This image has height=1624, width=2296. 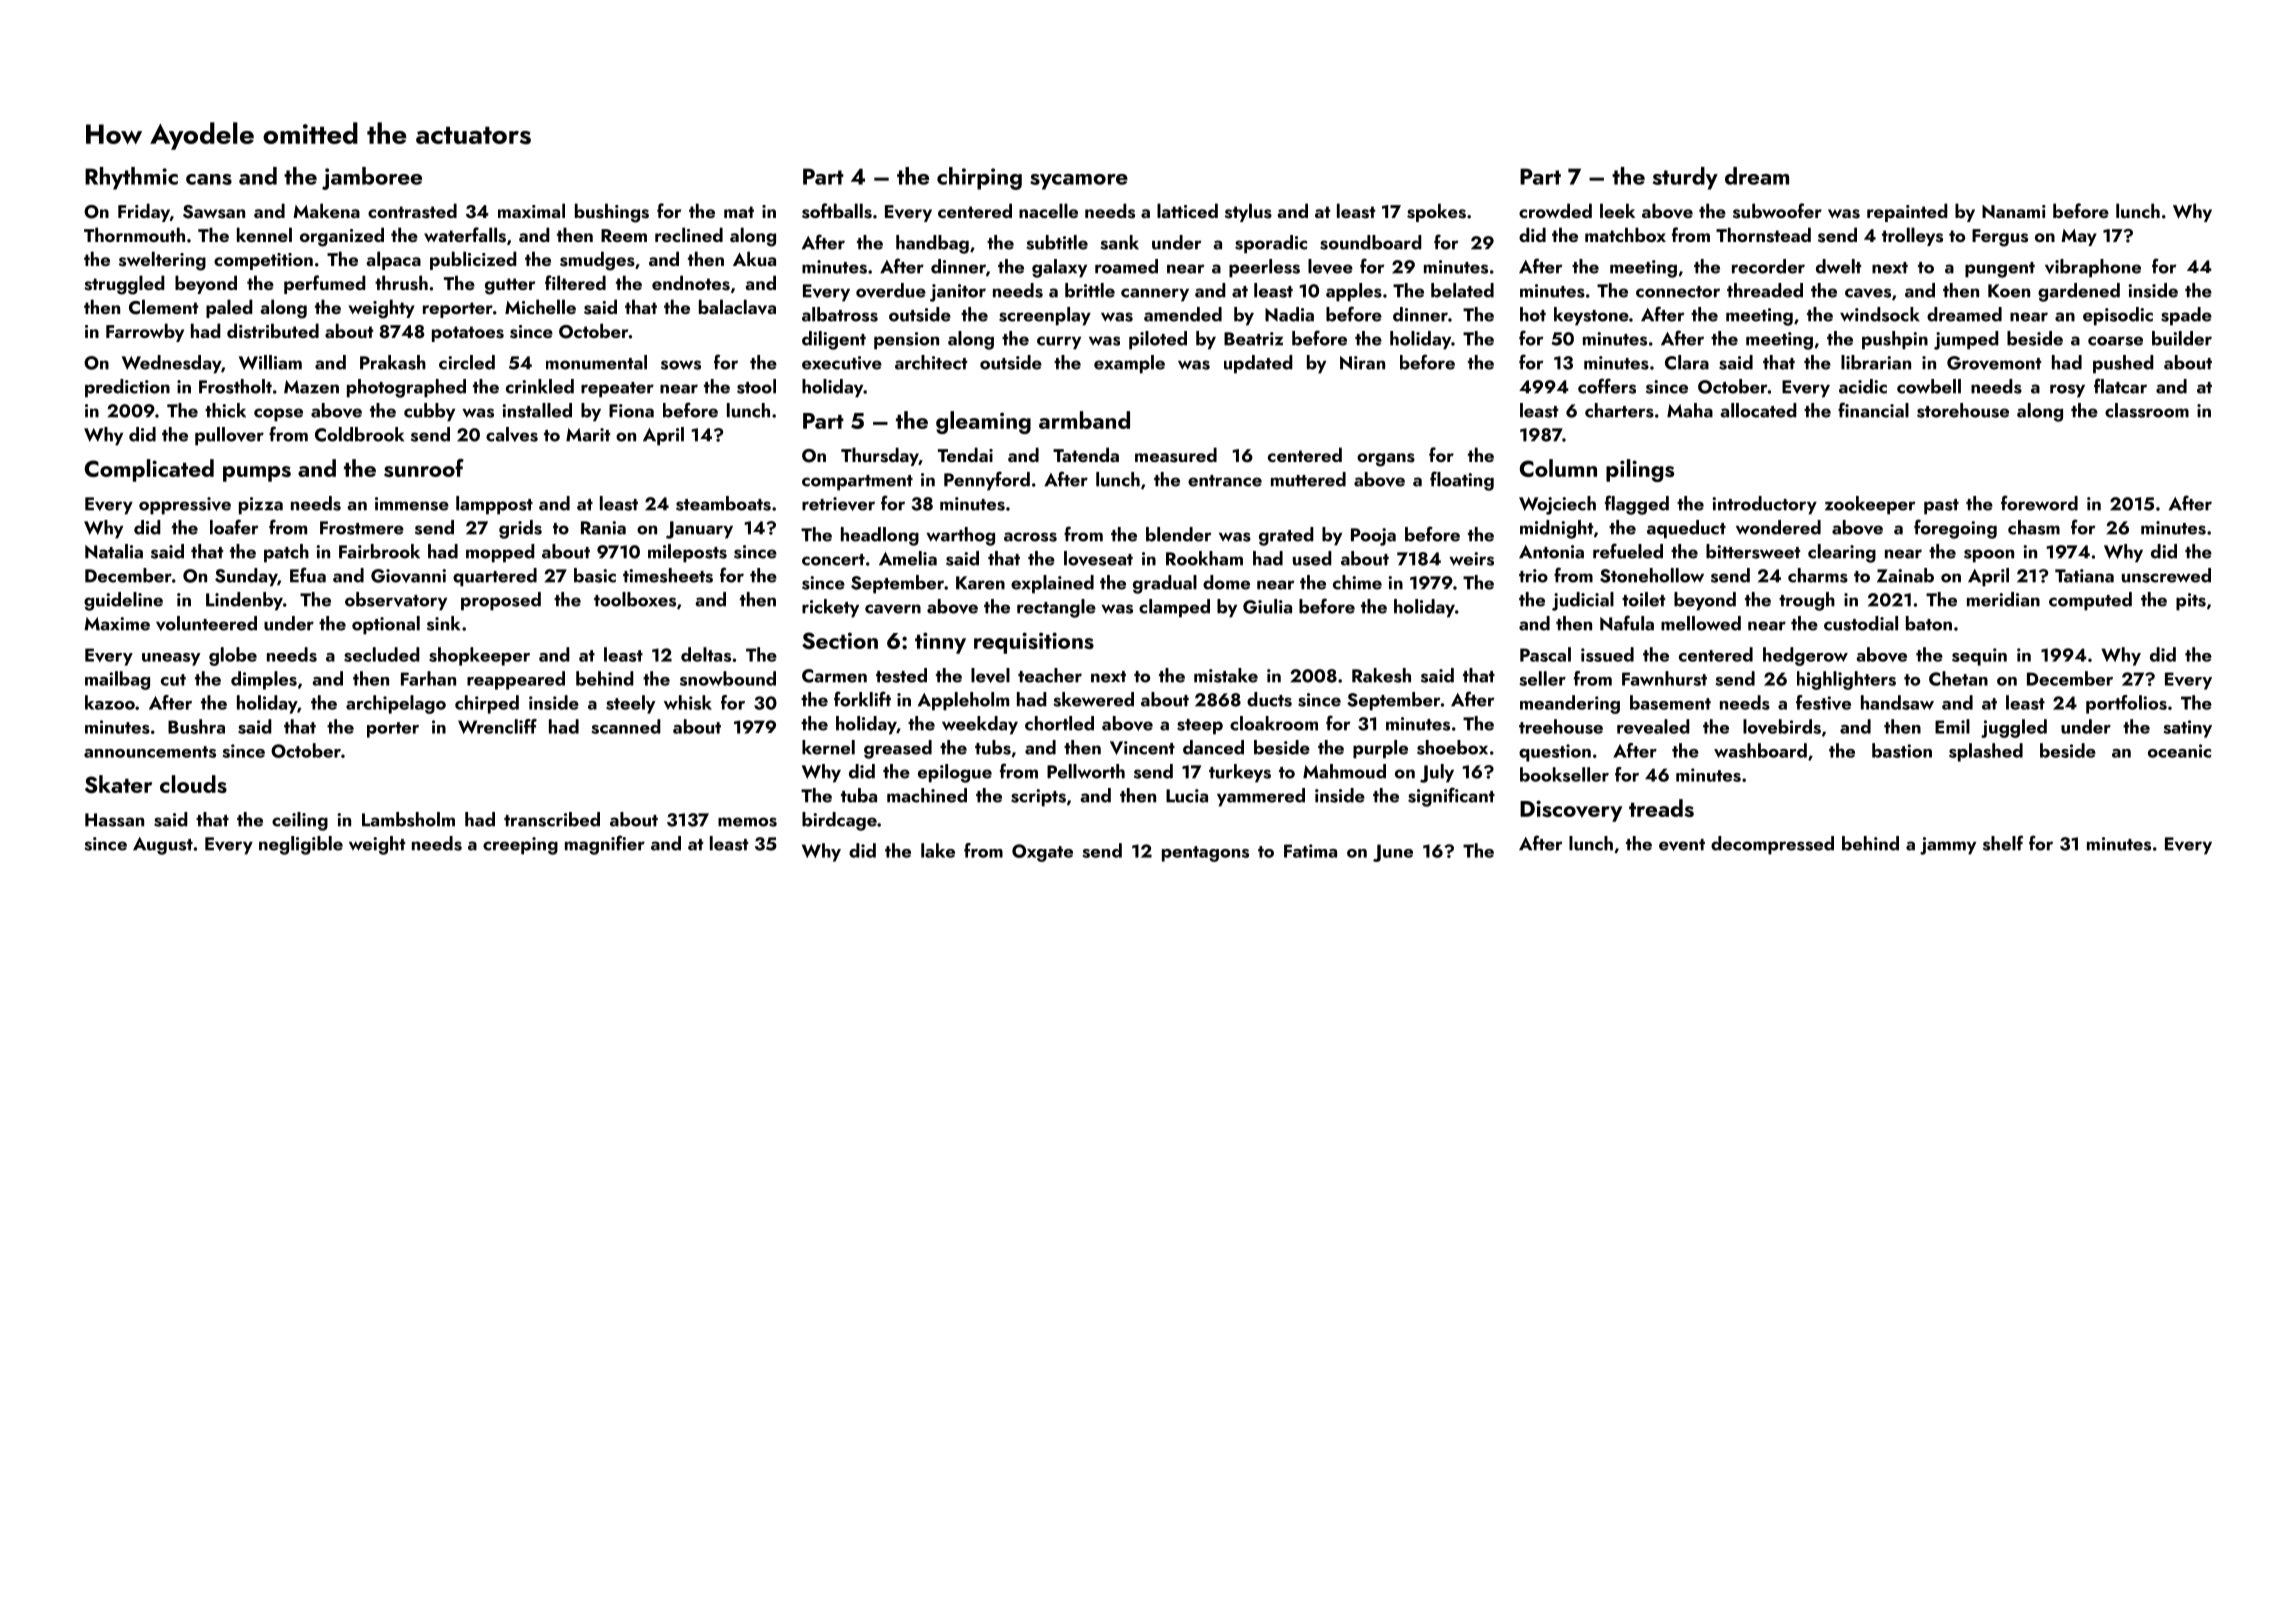 I want to click on Vincent, so click(x=1142, y=748).
